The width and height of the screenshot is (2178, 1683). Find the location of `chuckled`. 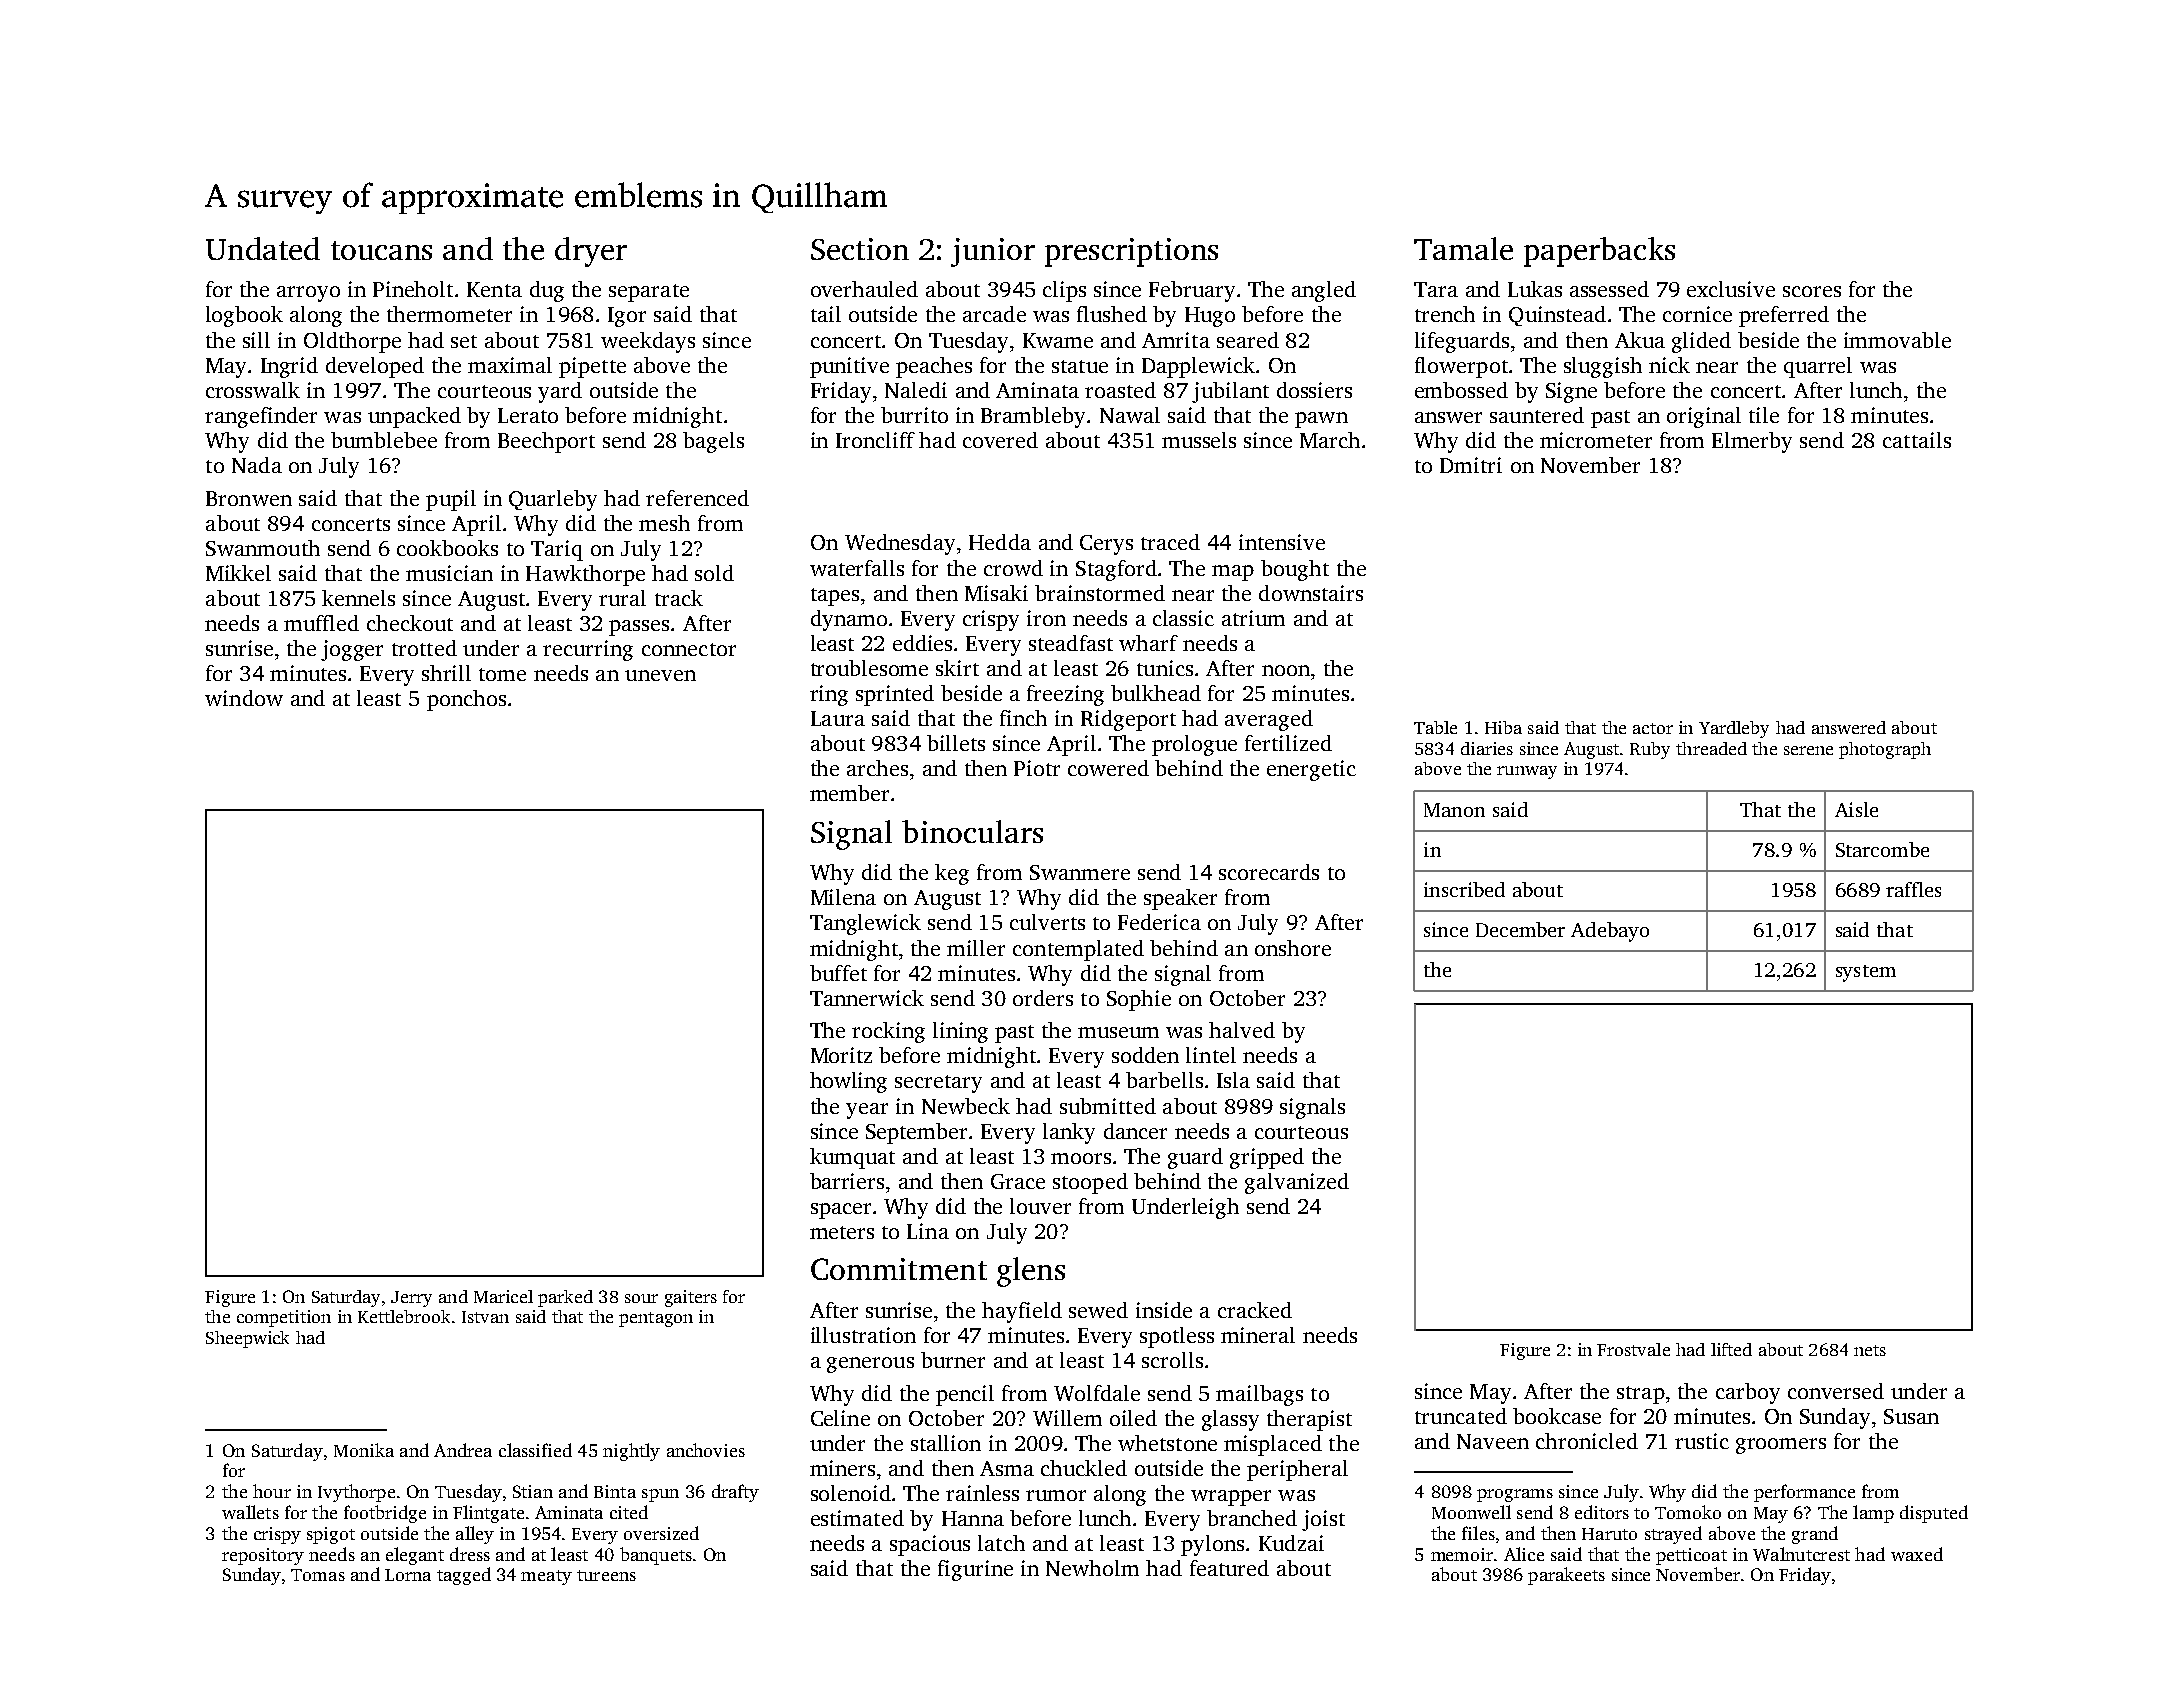

chuckled is located at coordinates (1084, 1468).
